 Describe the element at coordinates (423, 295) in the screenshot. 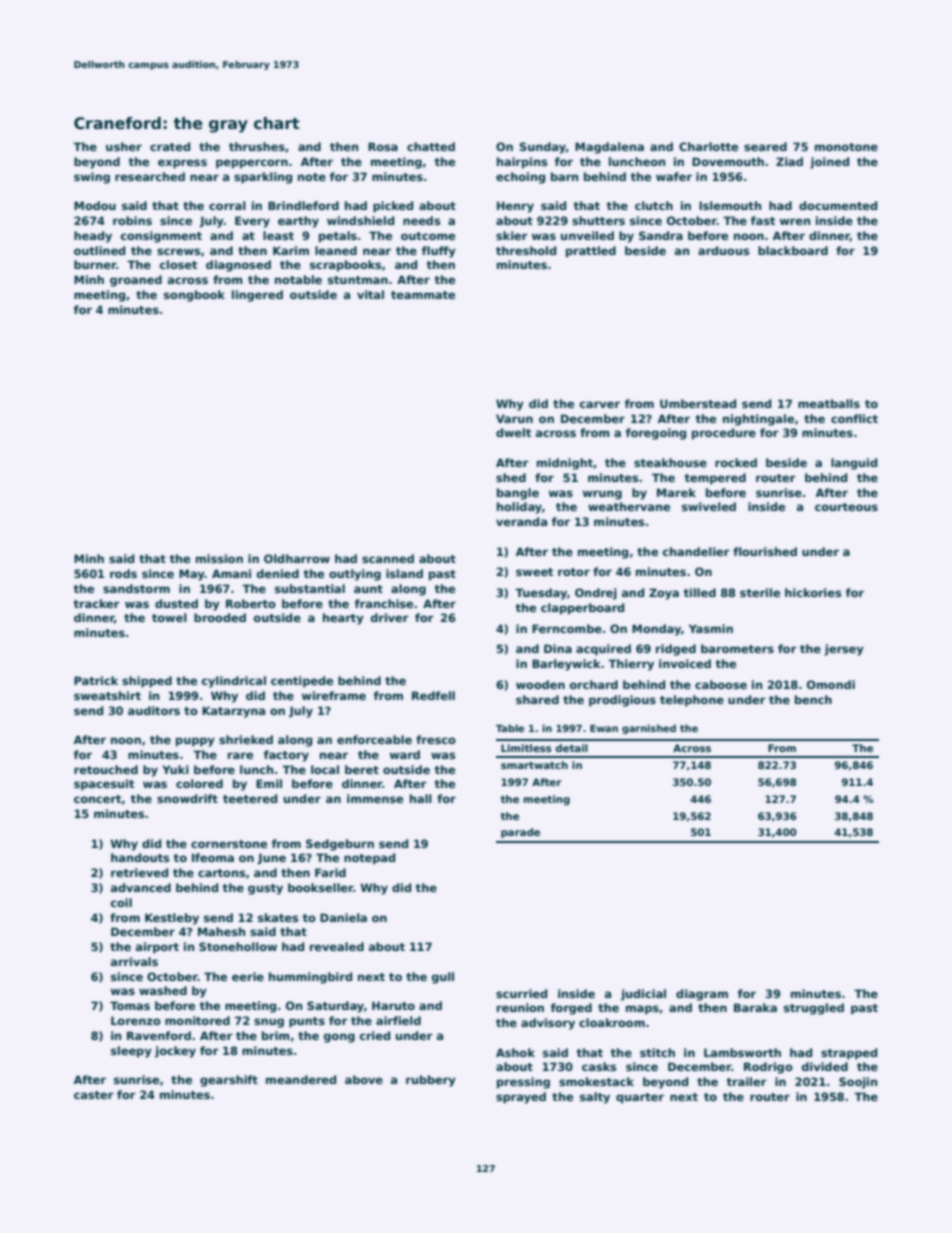

I see `teammate` at that location.
